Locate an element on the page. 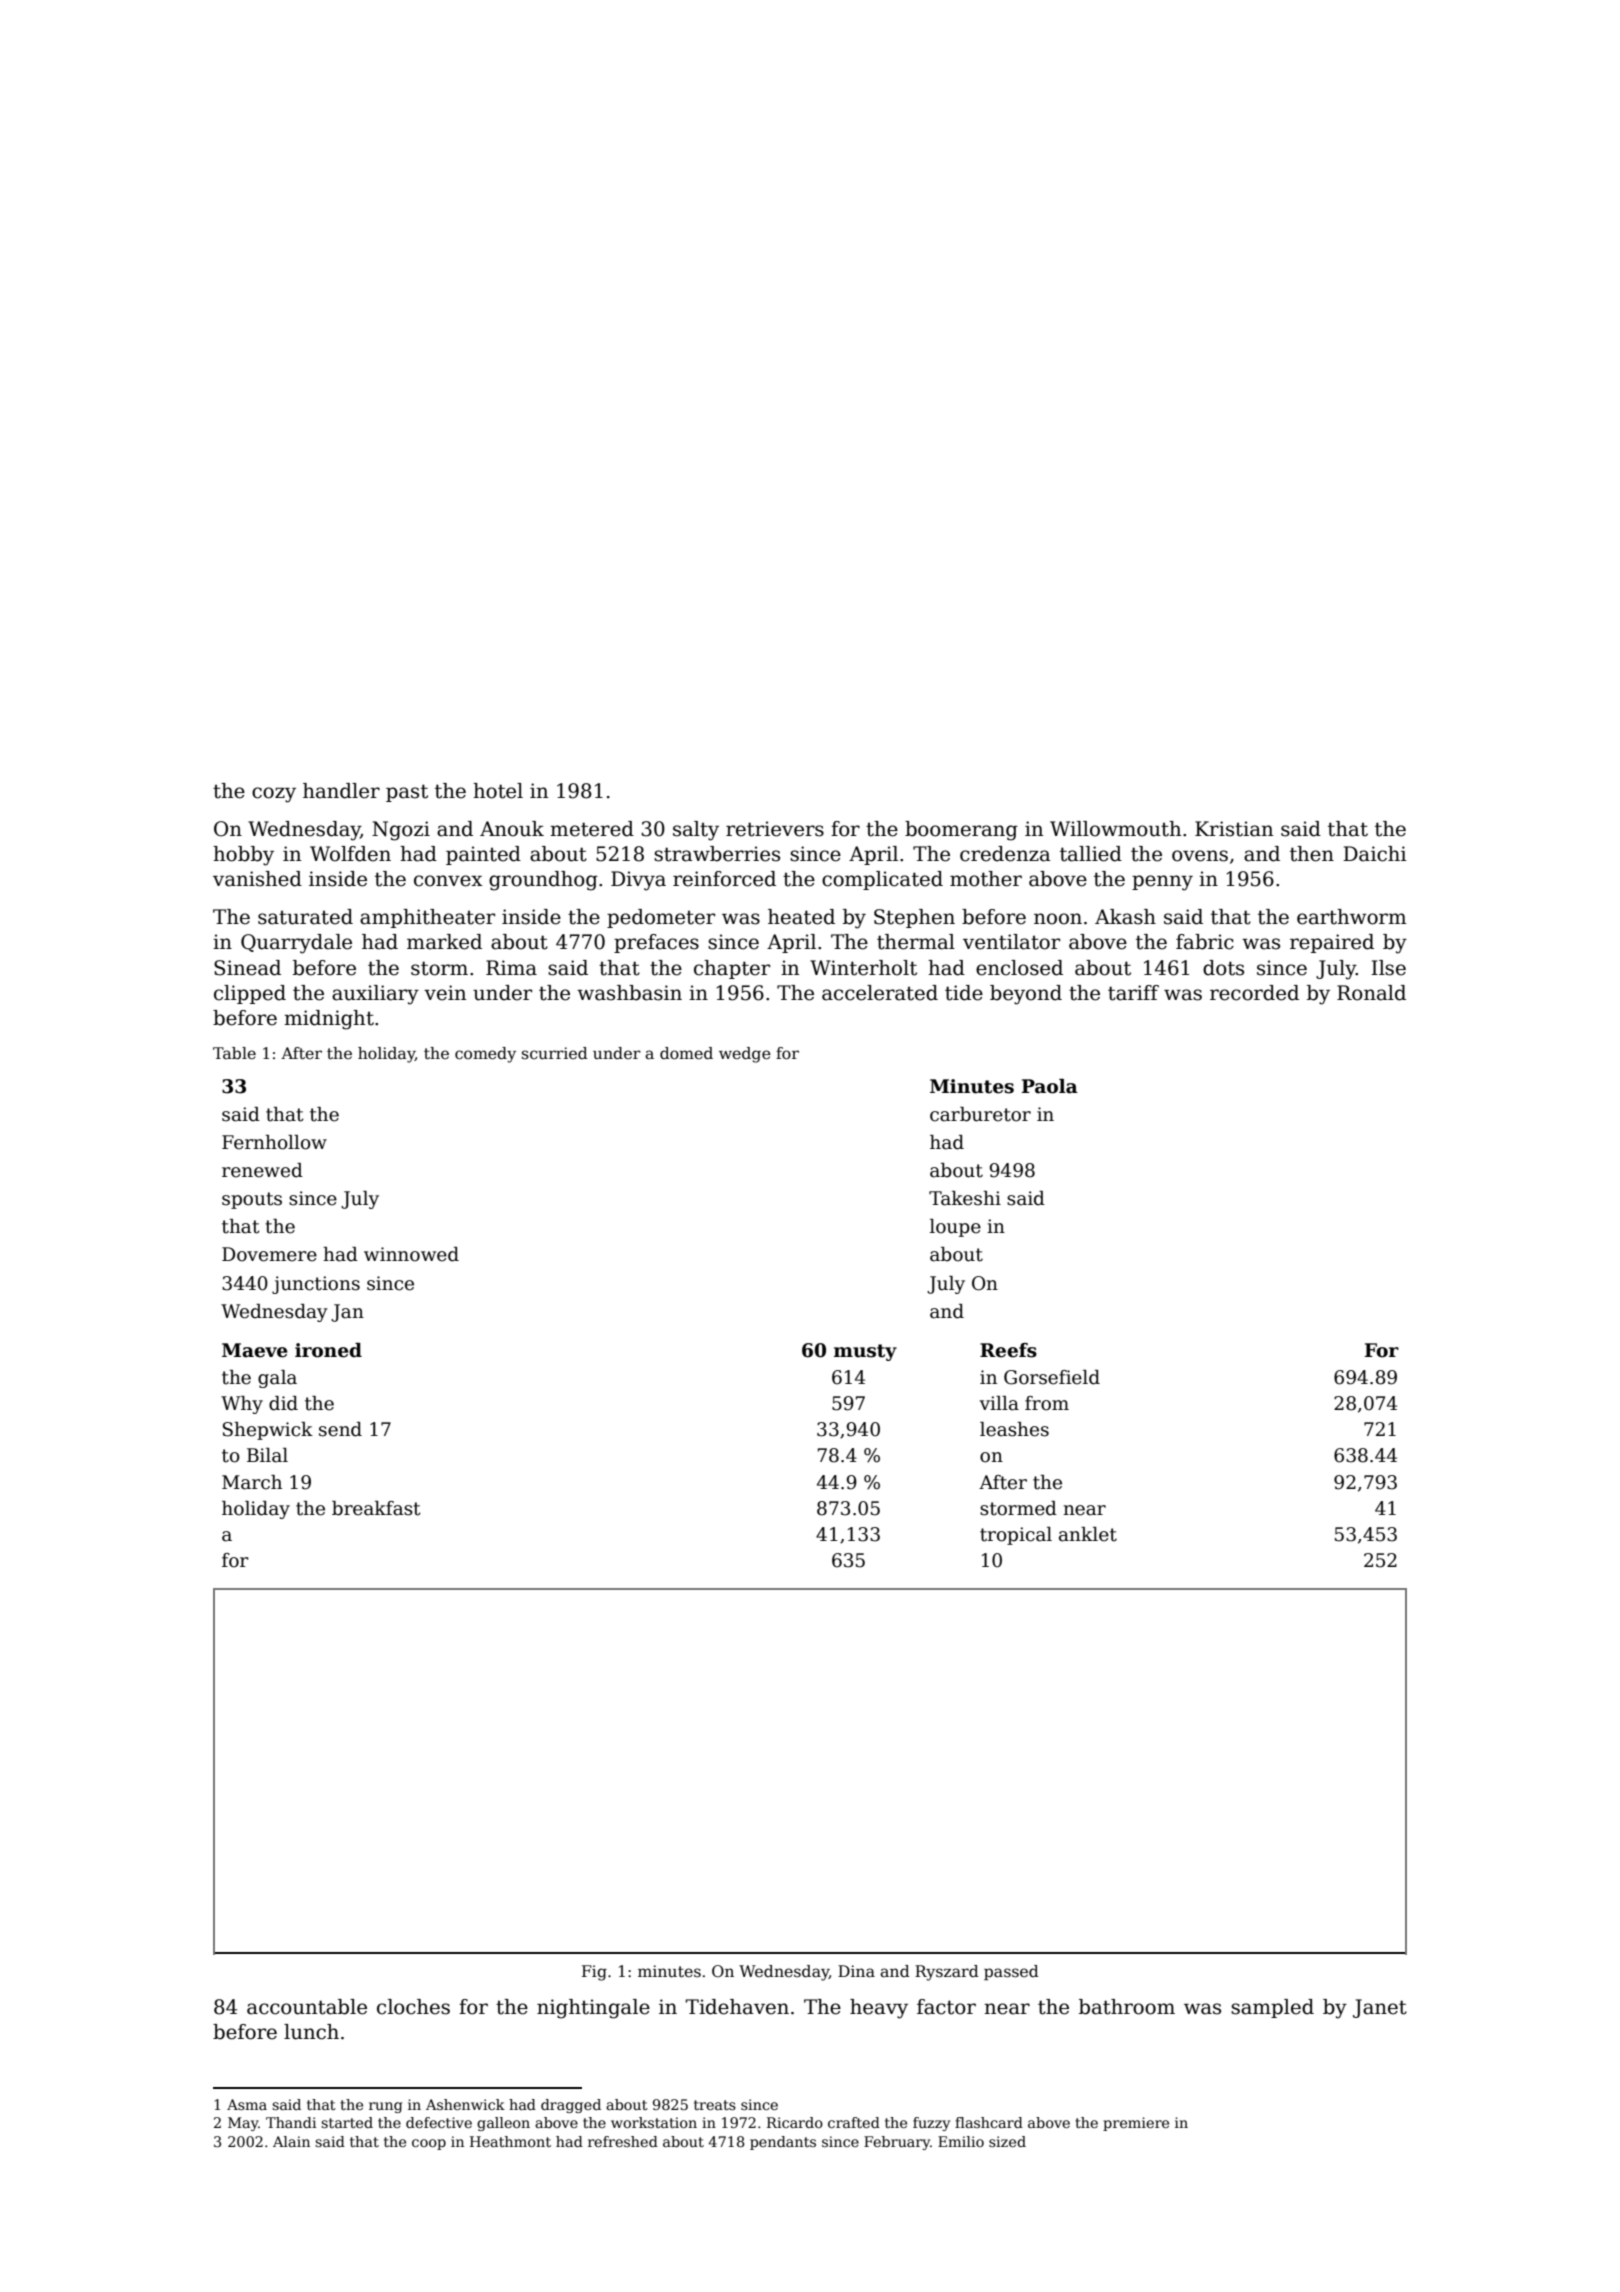 Image resolution: width=1620 pixels, height=2292 pixels. breakfast is located at coordinates (376, 1508).
